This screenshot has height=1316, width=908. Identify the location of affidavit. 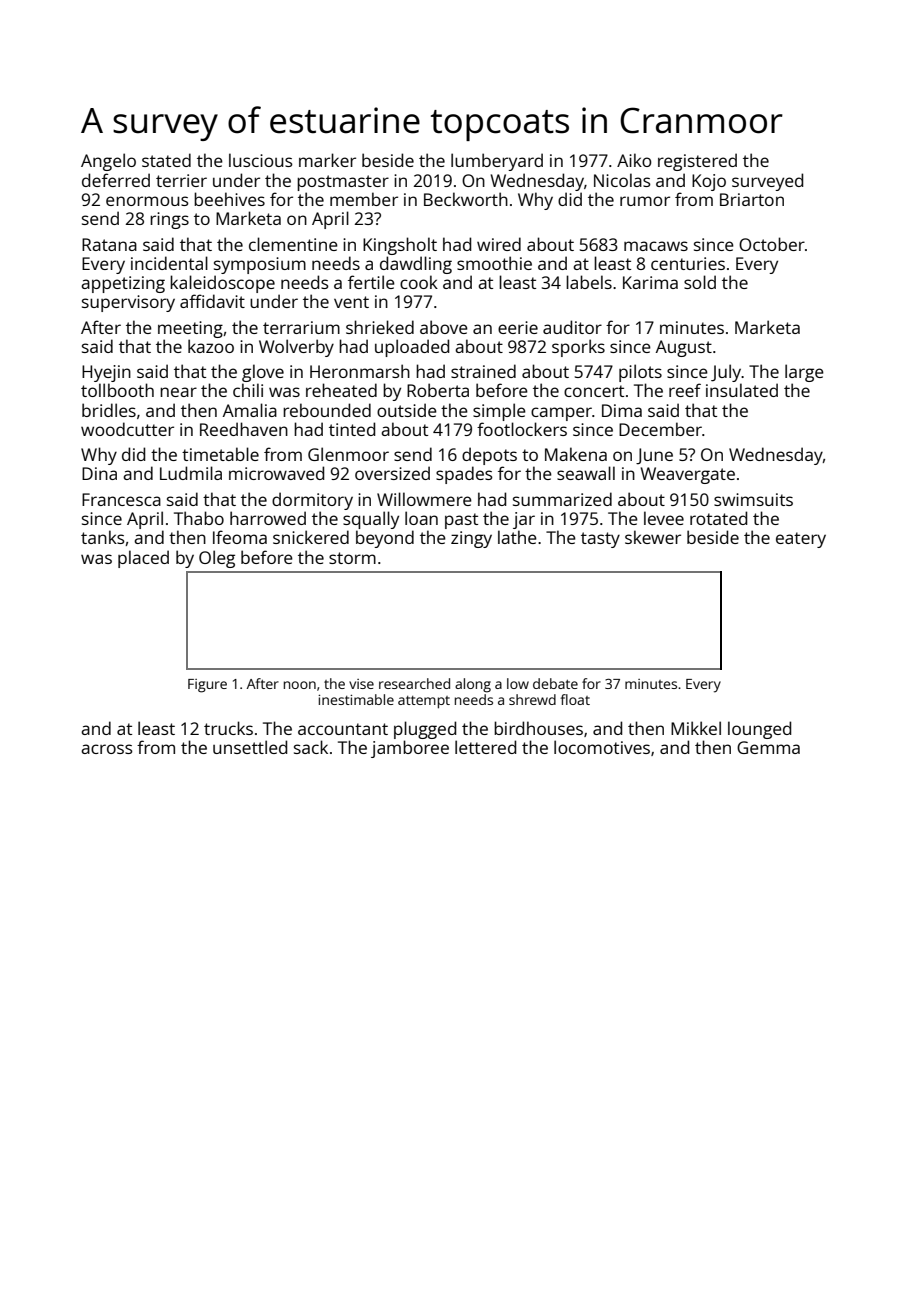
(212, 301).
